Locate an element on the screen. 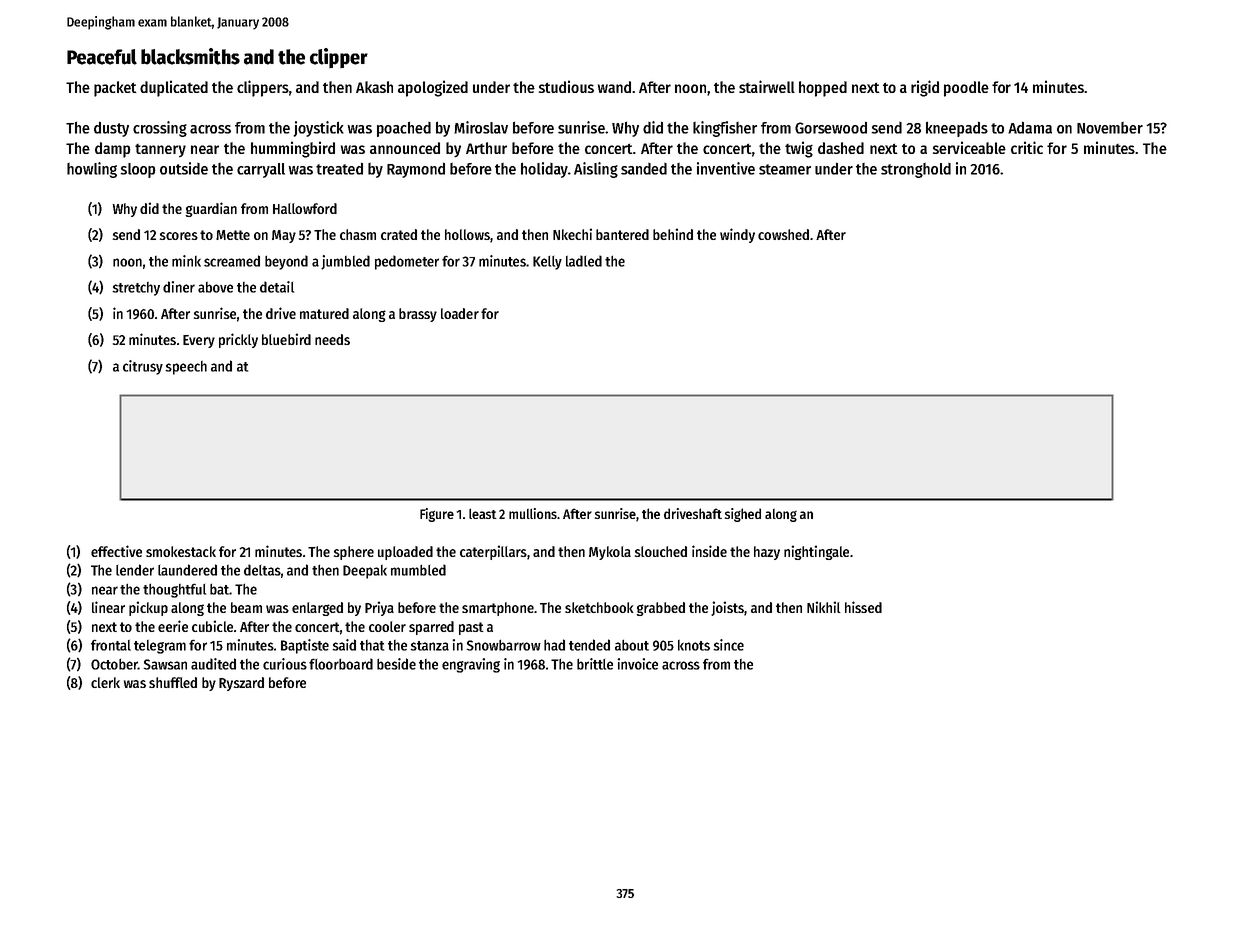 The image size is (1233, 952). wand is located at coordinates (614, 87).
